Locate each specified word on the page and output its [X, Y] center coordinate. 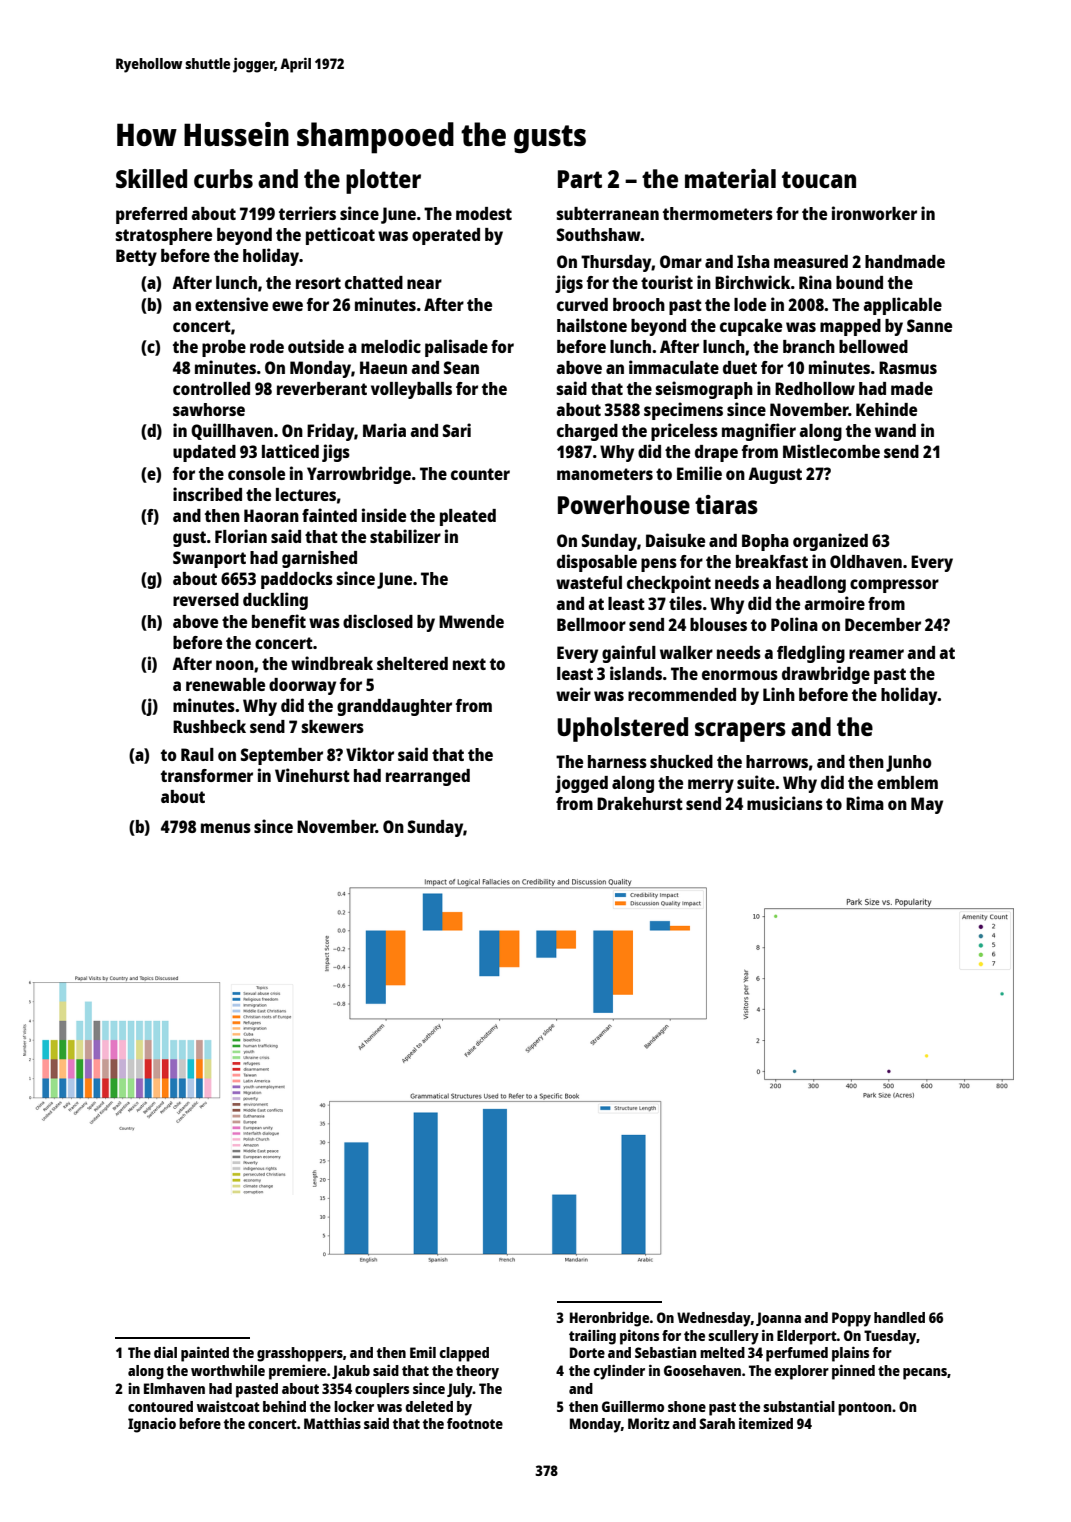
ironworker [874, 213]
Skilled [151, 178]
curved [582, 304]
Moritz [649, 1423]
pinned [853, 1372]
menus [226, 828]
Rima [865, 803]
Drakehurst [640, 803]
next [469, 664]
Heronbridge [609, 1319]
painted [205, 1354]
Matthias [332, 1423]
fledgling [811, 654]
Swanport [209, 559]
